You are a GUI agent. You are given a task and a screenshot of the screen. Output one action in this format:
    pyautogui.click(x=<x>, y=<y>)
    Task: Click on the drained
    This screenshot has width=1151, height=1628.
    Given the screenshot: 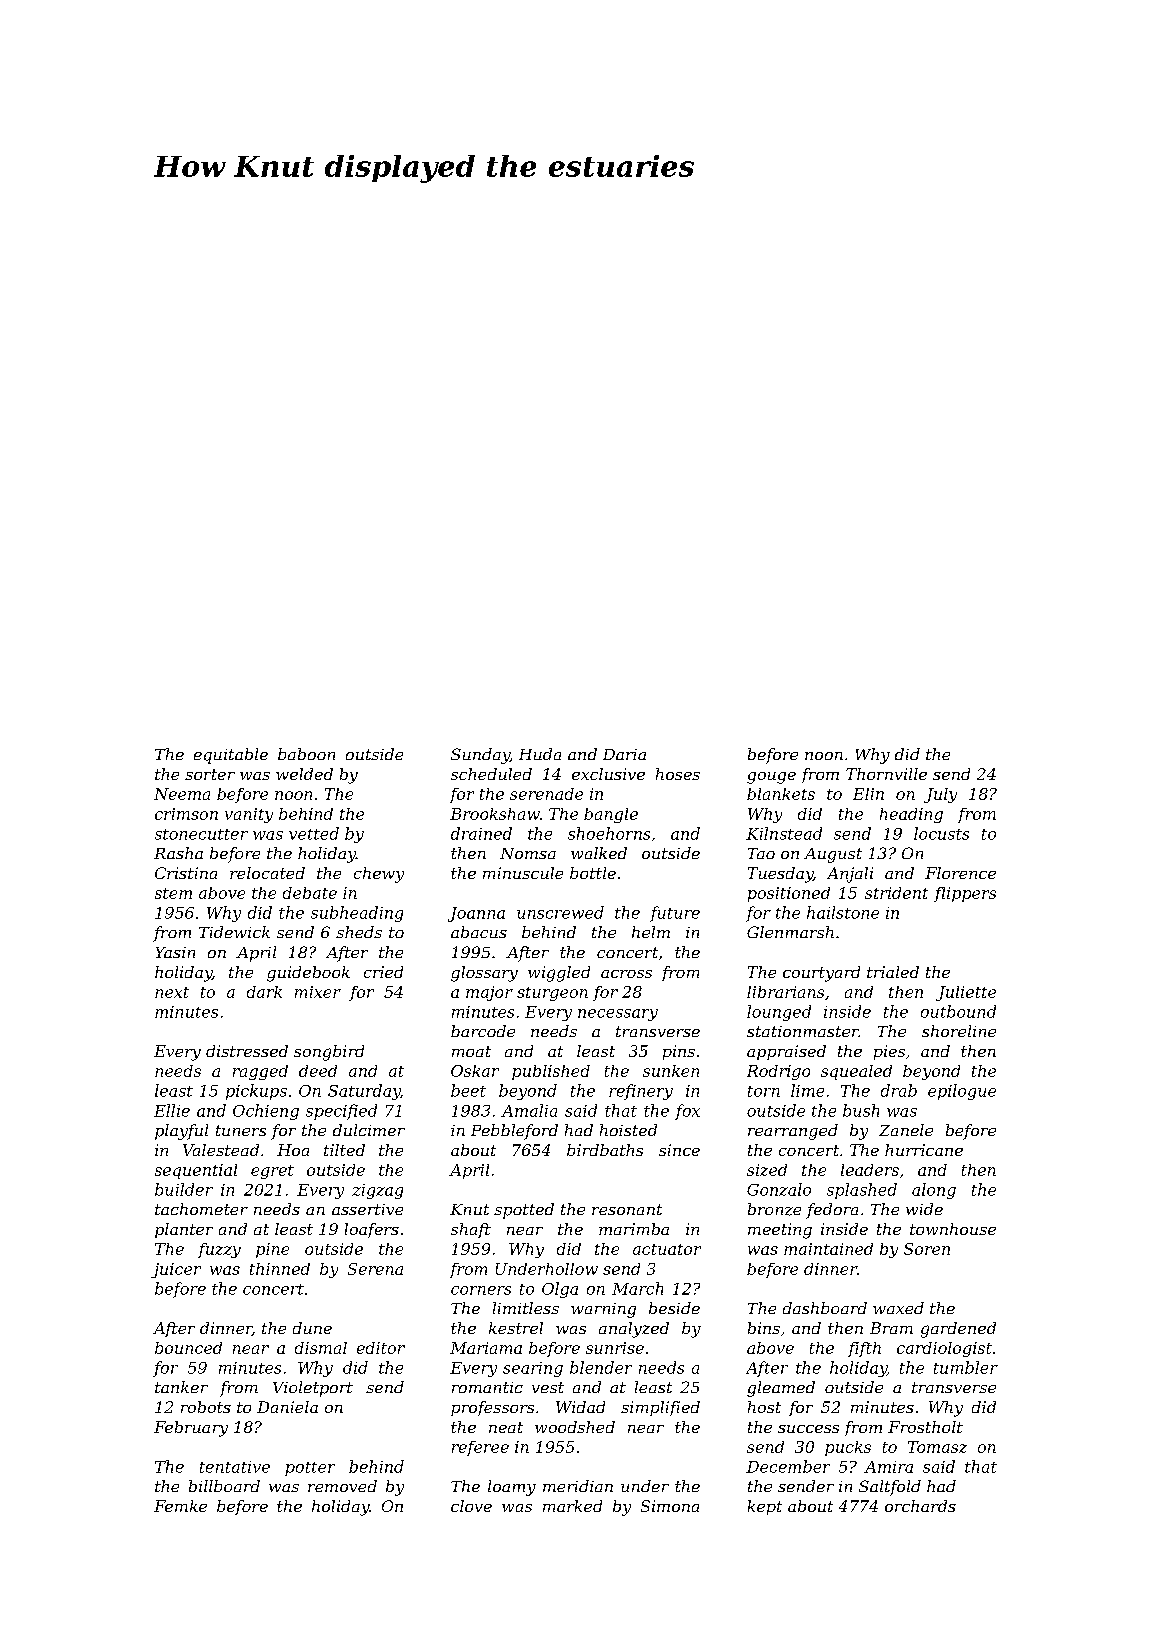 What is the action you would take?
    pyautogui.click(x=481, y=833)
